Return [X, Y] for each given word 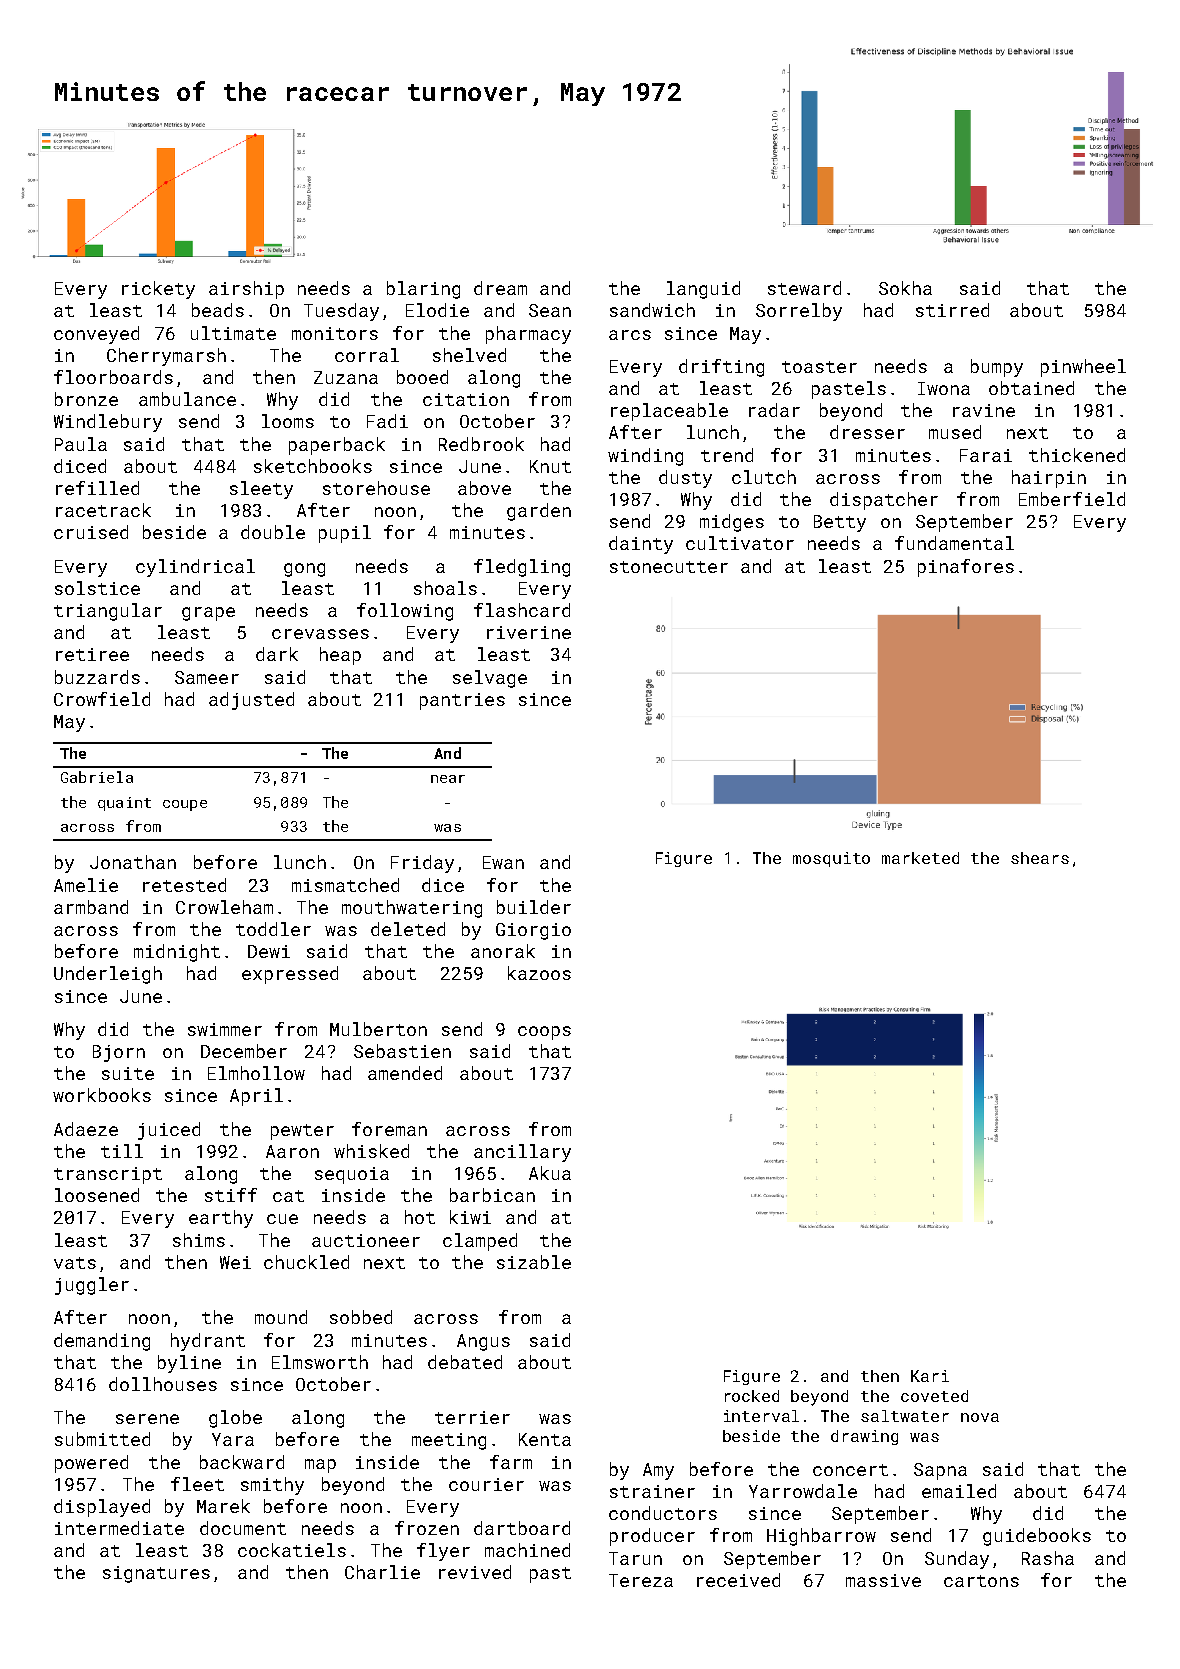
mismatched [345, 885]
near [448, 779]
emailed [959, 1491]
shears [1040, 858]
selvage [490, 679]
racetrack [103, 510]
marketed [920, 858]
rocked [752, 1396]
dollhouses [163, 1384]
